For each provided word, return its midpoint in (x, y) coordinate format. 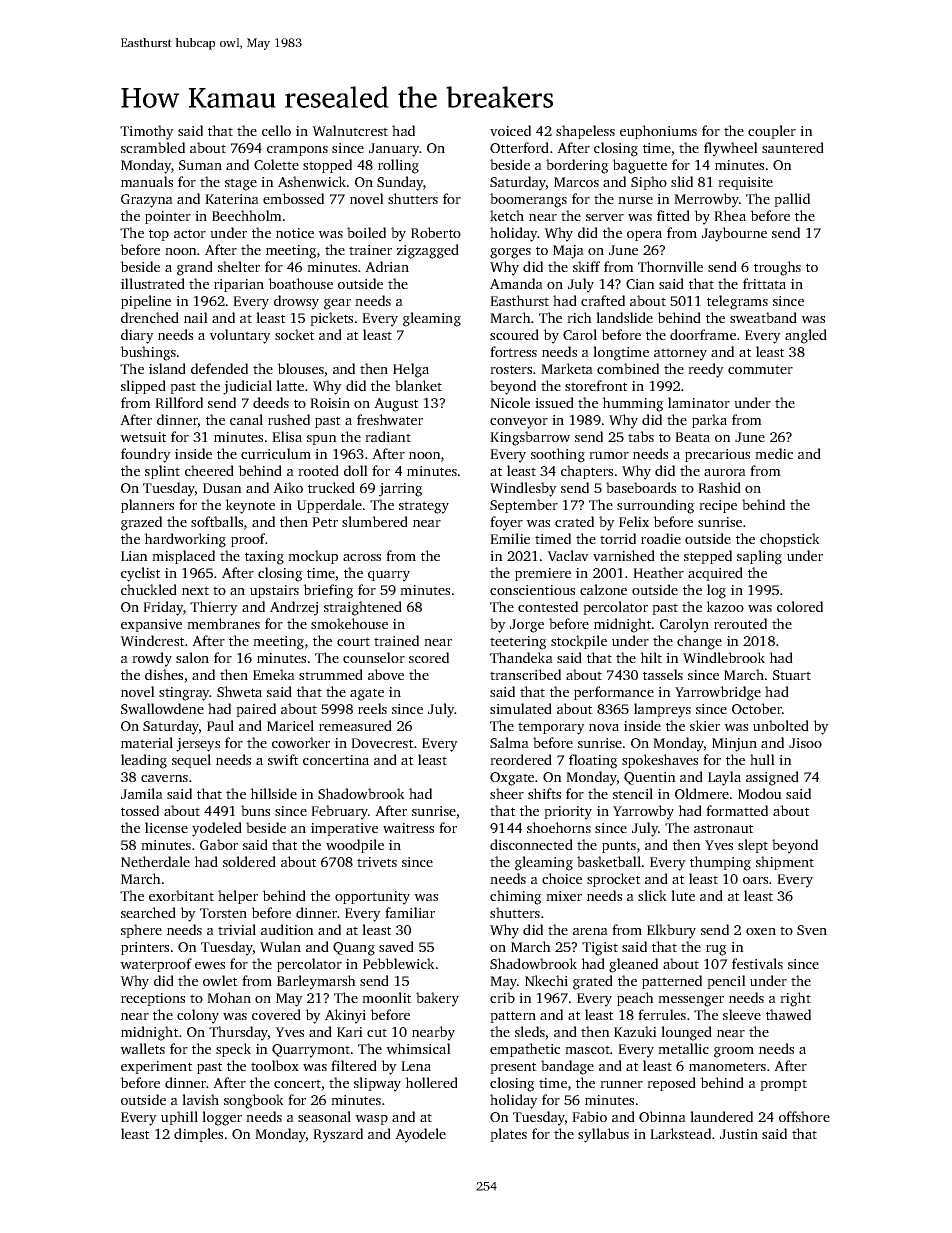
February (339, 812)
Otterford (519, 147)
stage (241, 184)
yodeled (217, 829)
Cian (640, 284)
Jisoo (805, 743)
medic (774, 453)
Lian (134, 556)
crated (574, 521)
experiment (157, 1067)
